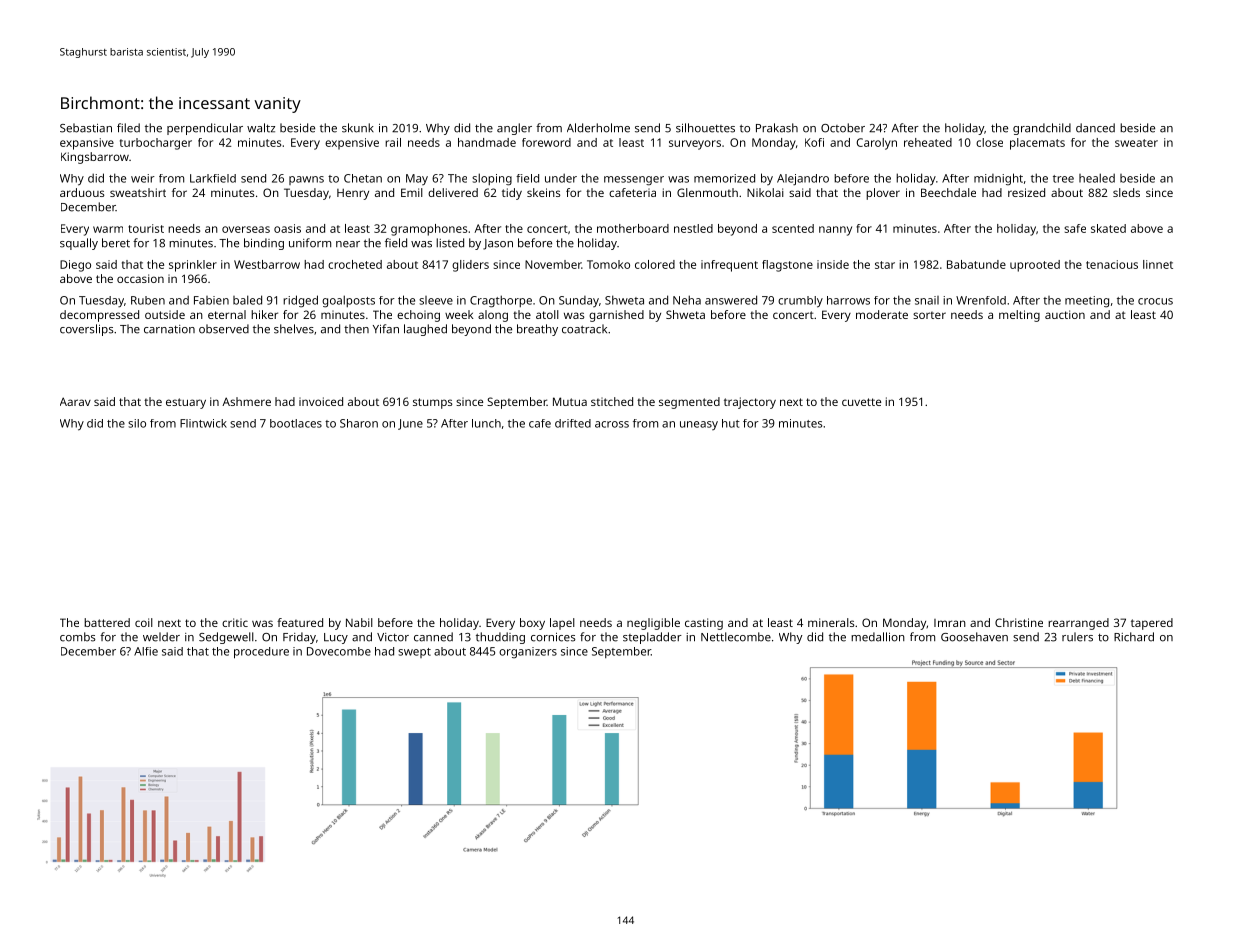 Image resolution: width=1233 pixels, height=952 pixels. Describe the element at coordinates (699, 425) in the page. I see `uneasy` at that location.
